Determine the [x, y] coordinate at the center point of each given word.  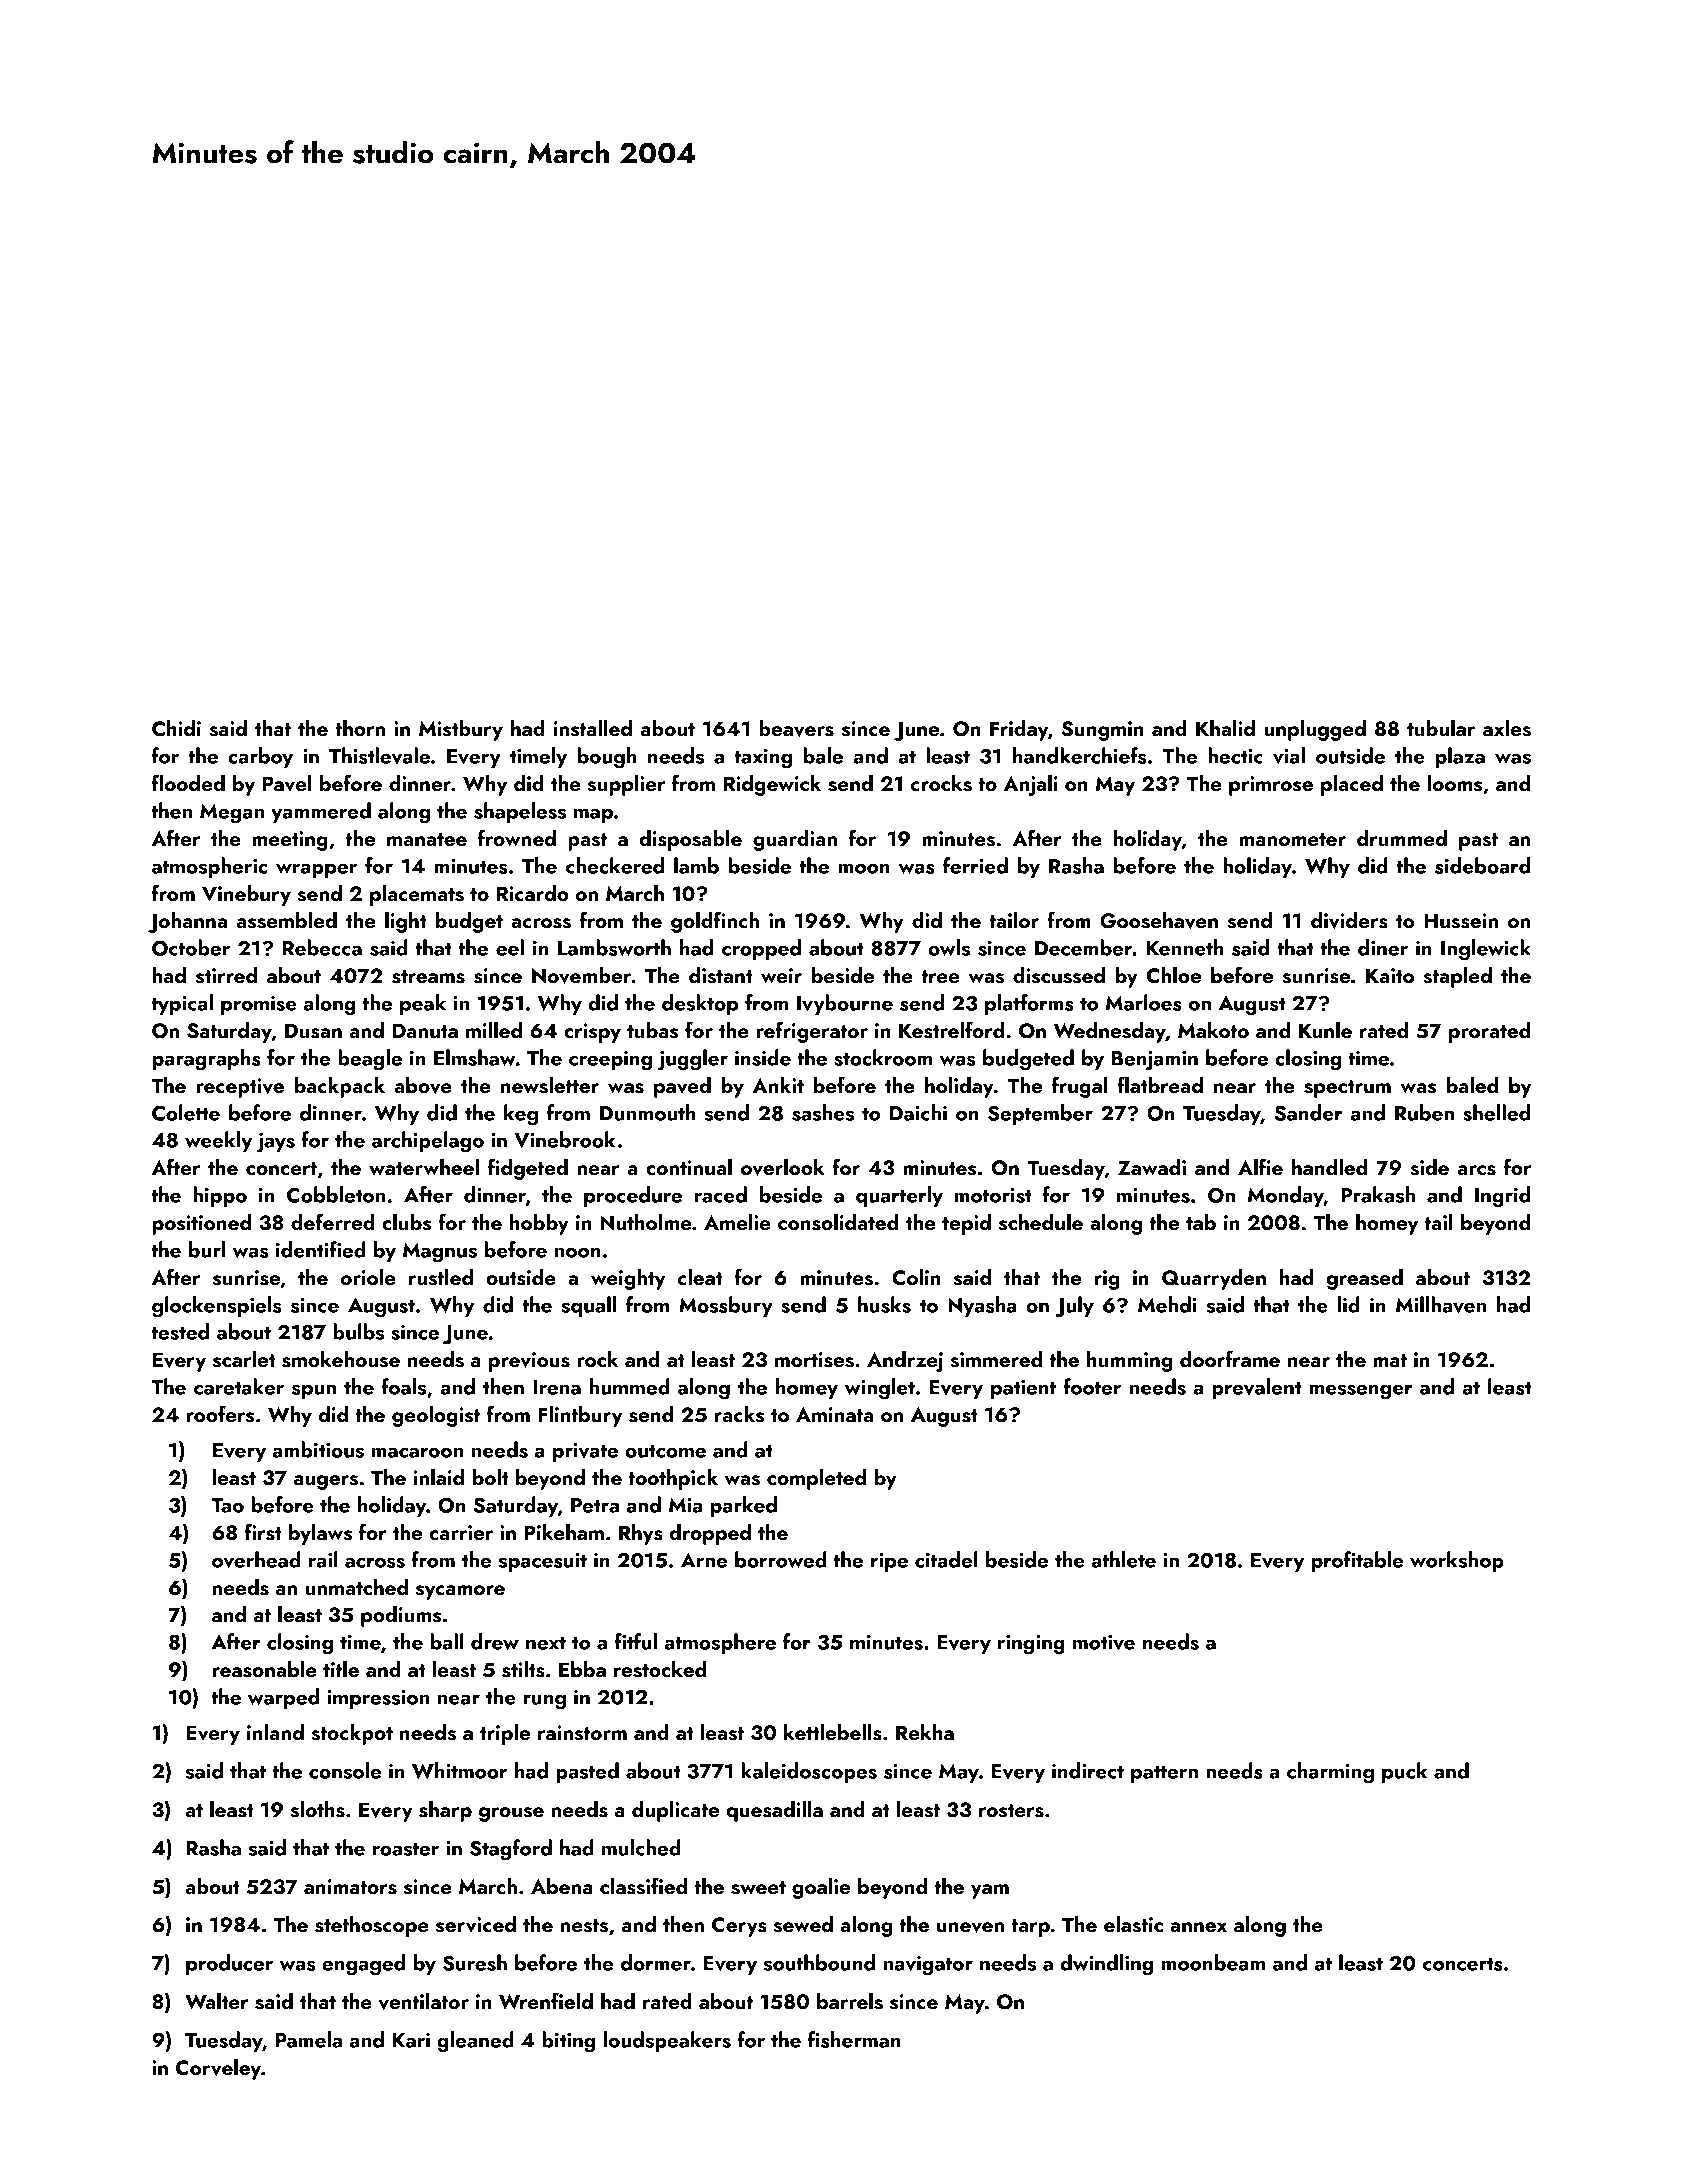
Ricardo [533, 893]
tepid [966, 1224]
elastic [1133, 1924]
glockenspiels [216, 1307]
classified [643, 1886]
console [345, 1770]
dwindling [1107, 1965]
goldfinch [715, 922]
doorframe [1230, 1358]
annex [1198, 1927]
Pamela [309, 2039]
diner [1383, 947]
